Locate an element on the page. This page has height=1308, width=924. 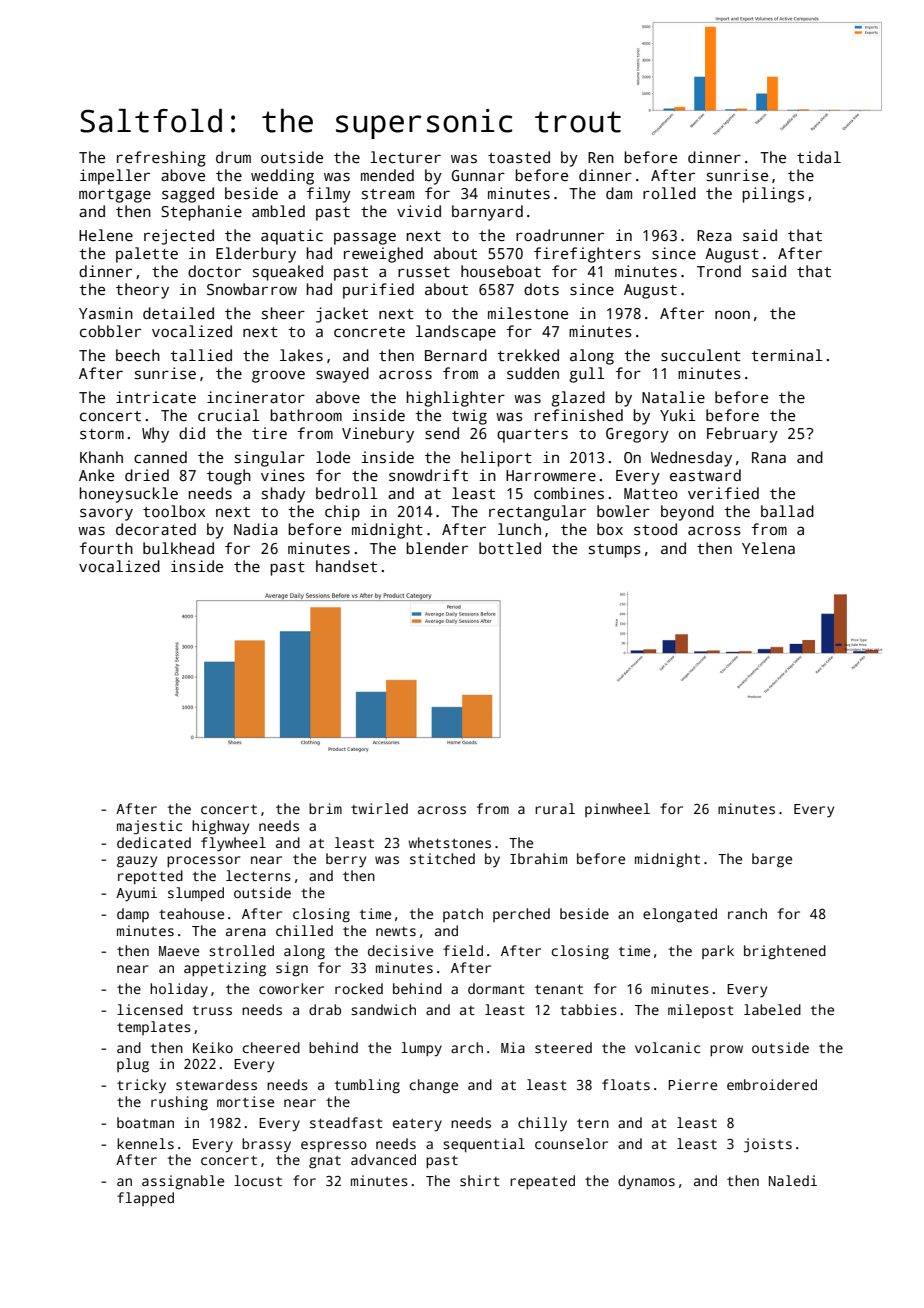
noon is located at coordinates (732, 314).
